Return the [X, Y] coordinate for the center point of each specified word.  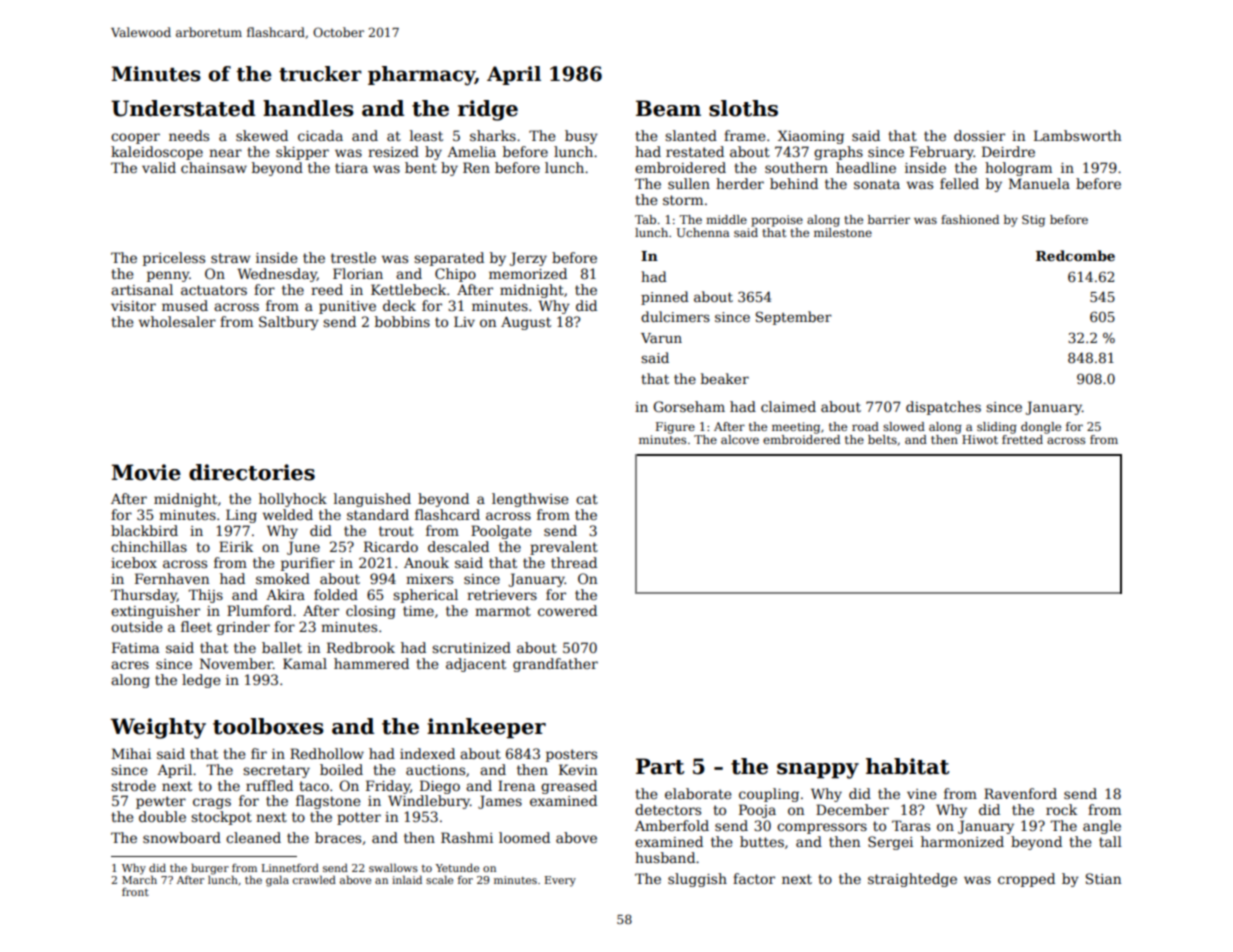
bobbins [402, 321]
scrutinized [471, 647]
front [135, 892]
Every [560, 881]
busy [581, 137]
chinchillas [149, 546]
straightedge [912, 880]
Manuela [1039, 183]
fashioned [970, 219]
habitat [907, 766]
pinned [665, 298]
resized [393, 151]
